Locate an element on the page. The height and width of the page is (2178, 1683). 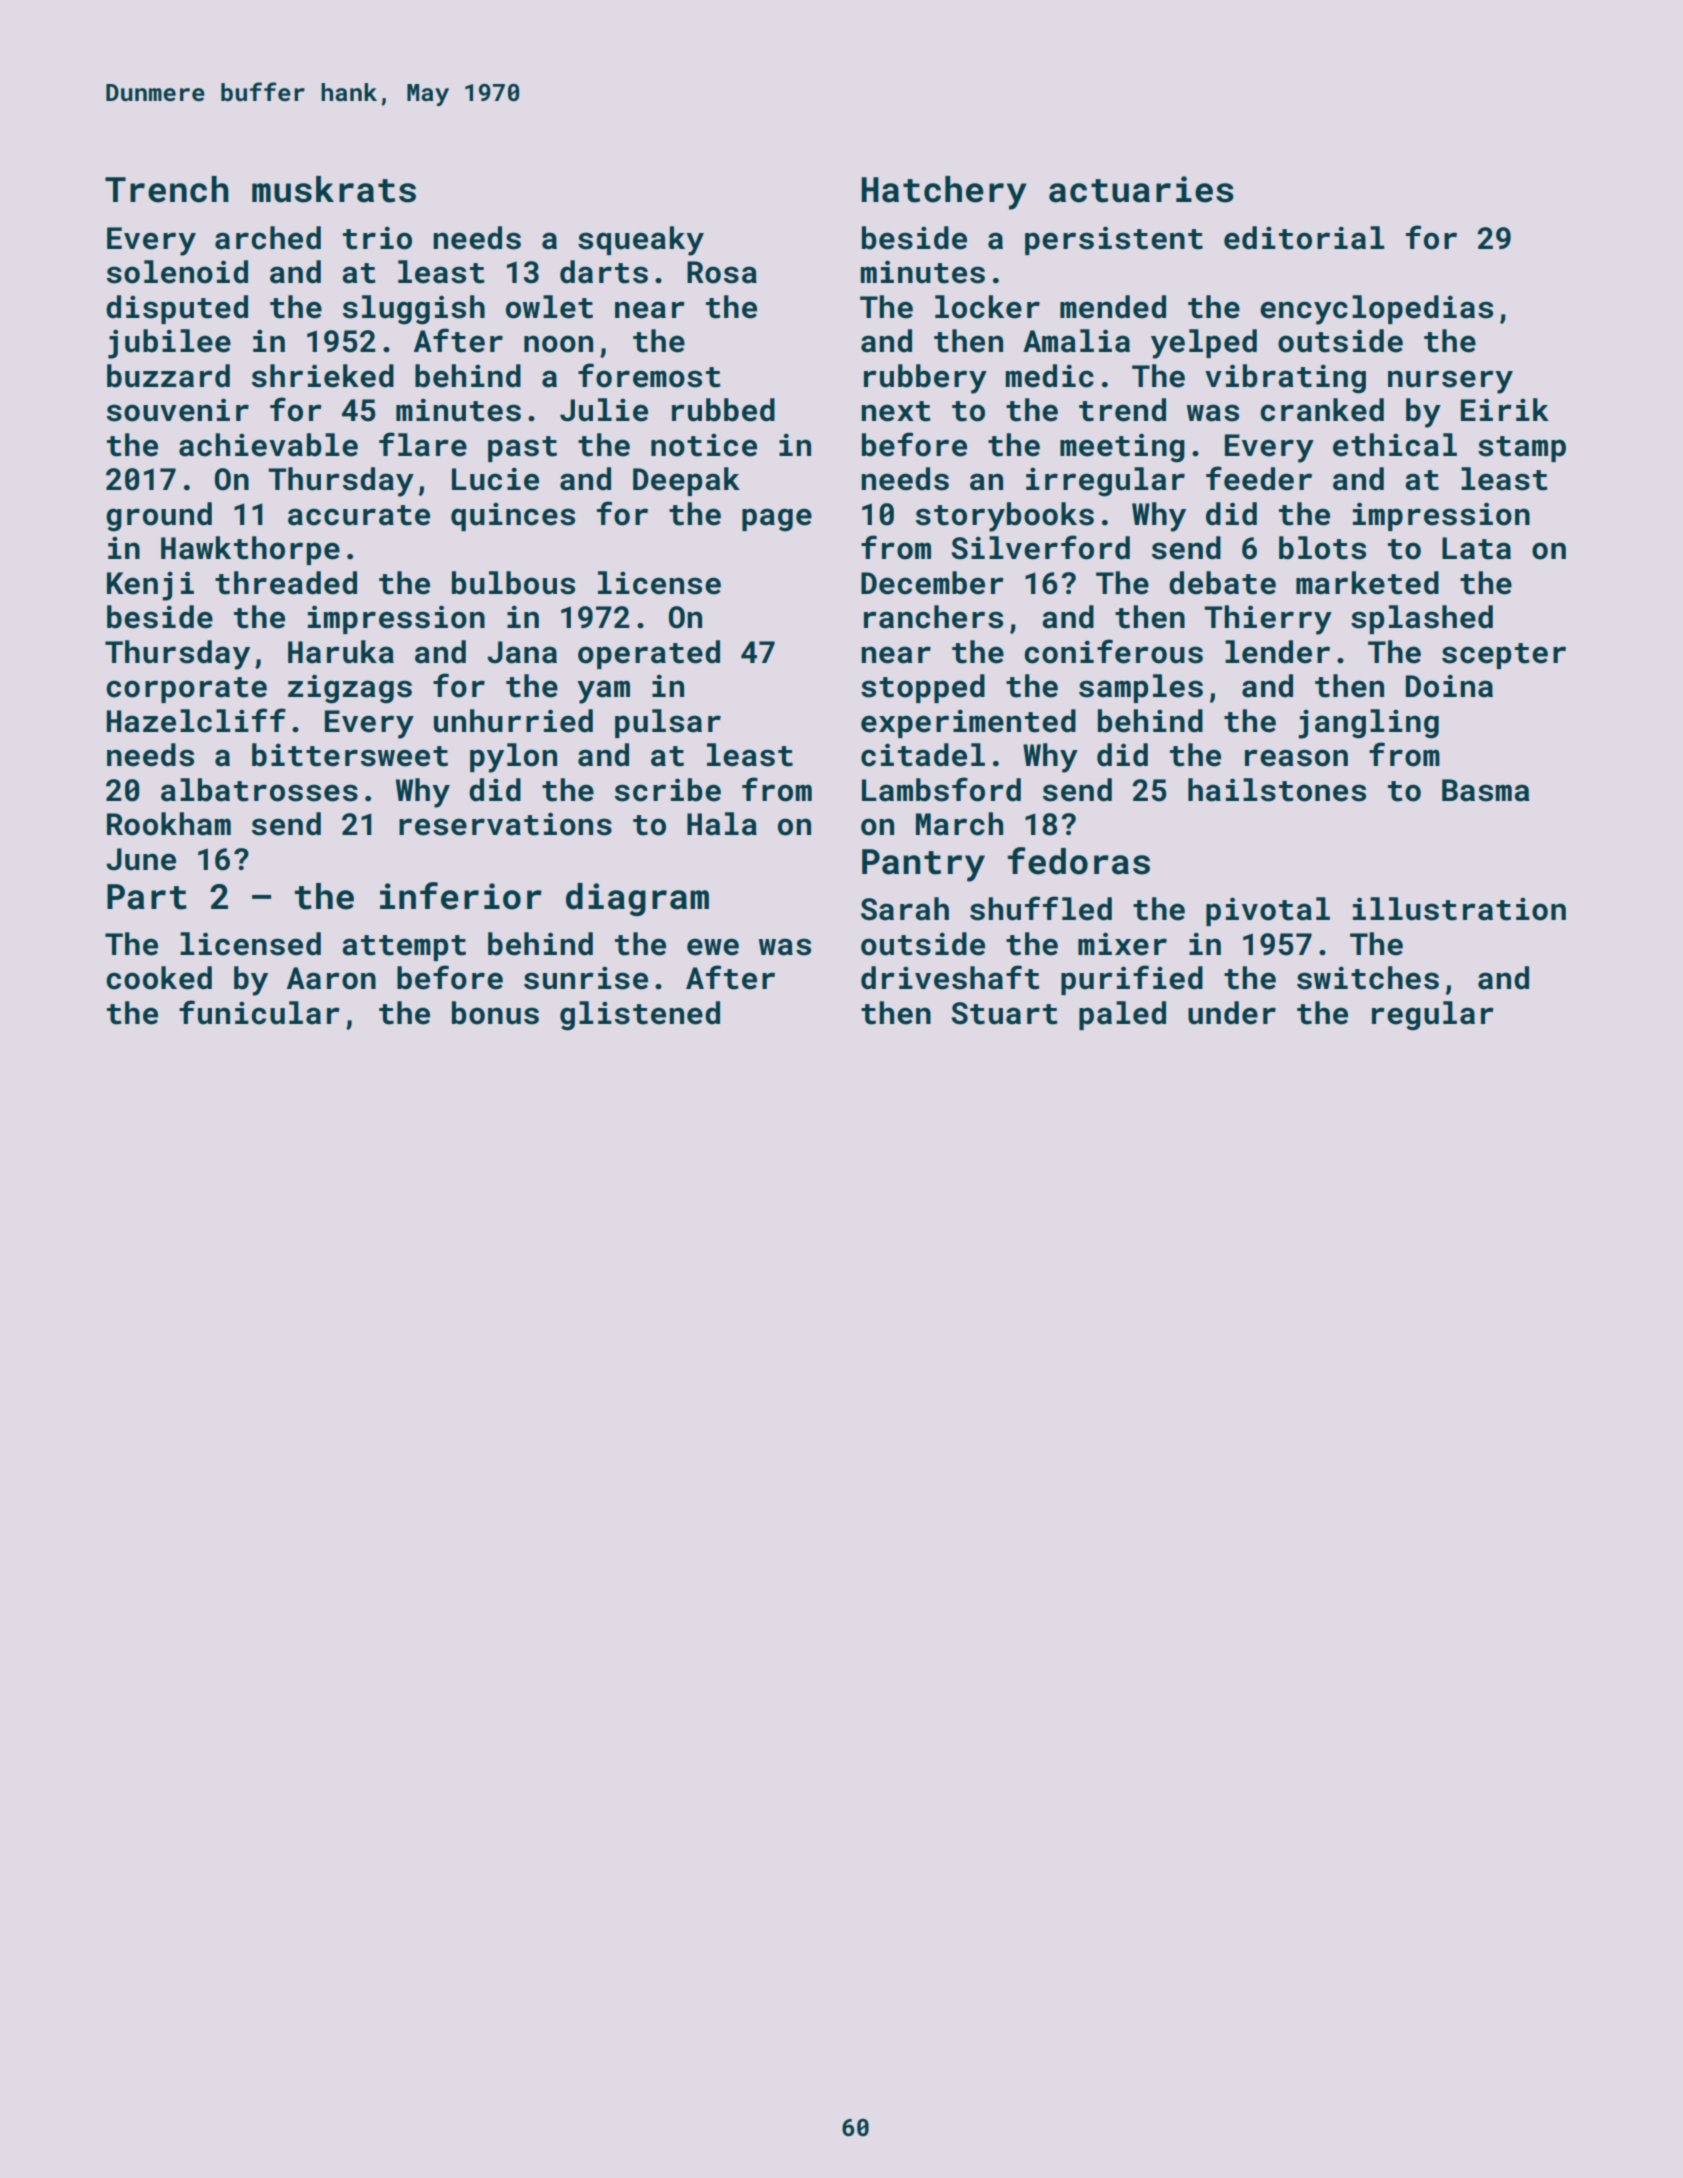
blots is located at coordinates (1322, 548).
